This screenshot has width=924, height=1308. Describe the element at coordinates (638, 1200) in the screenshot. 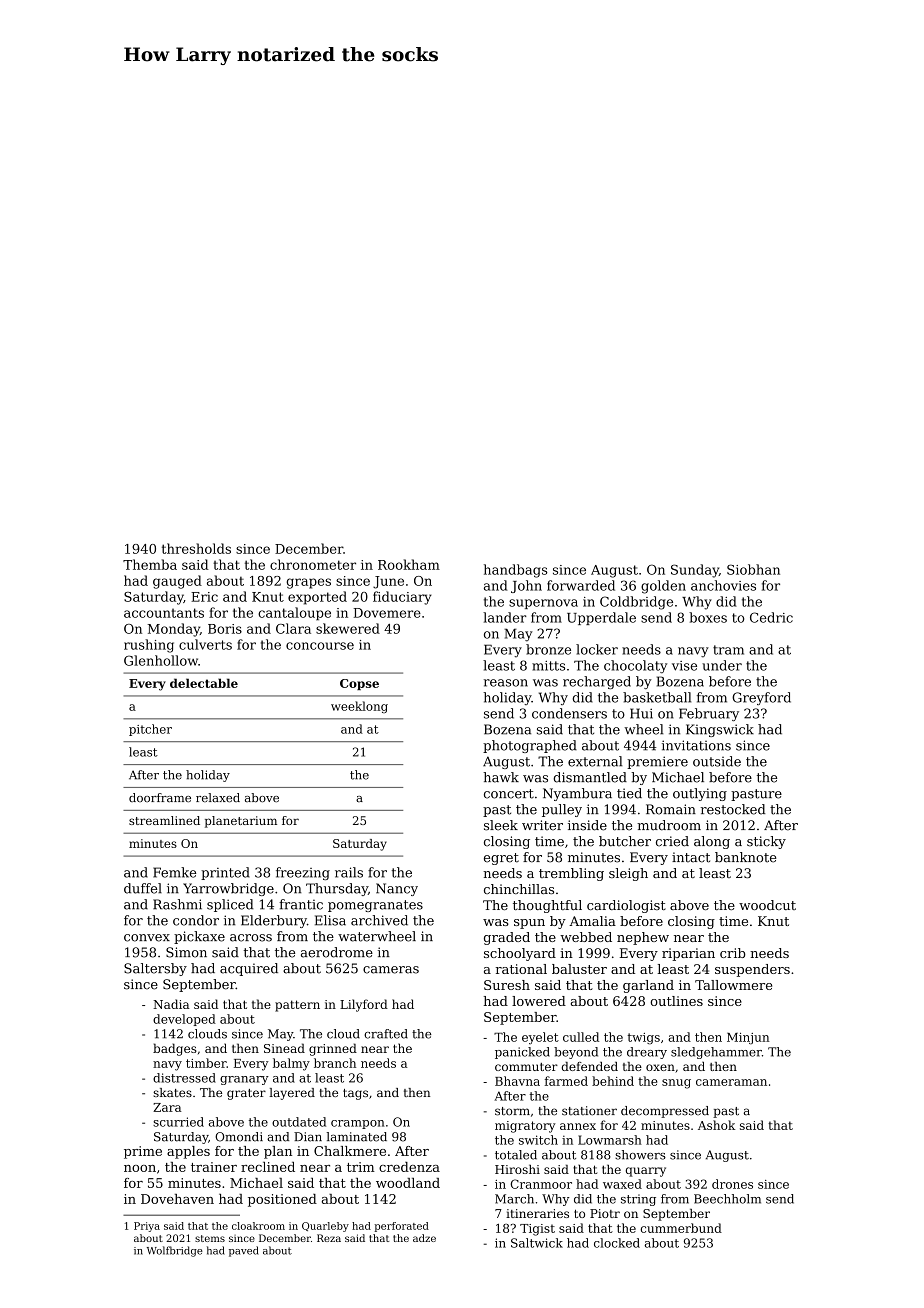

I see `string` at that location.
